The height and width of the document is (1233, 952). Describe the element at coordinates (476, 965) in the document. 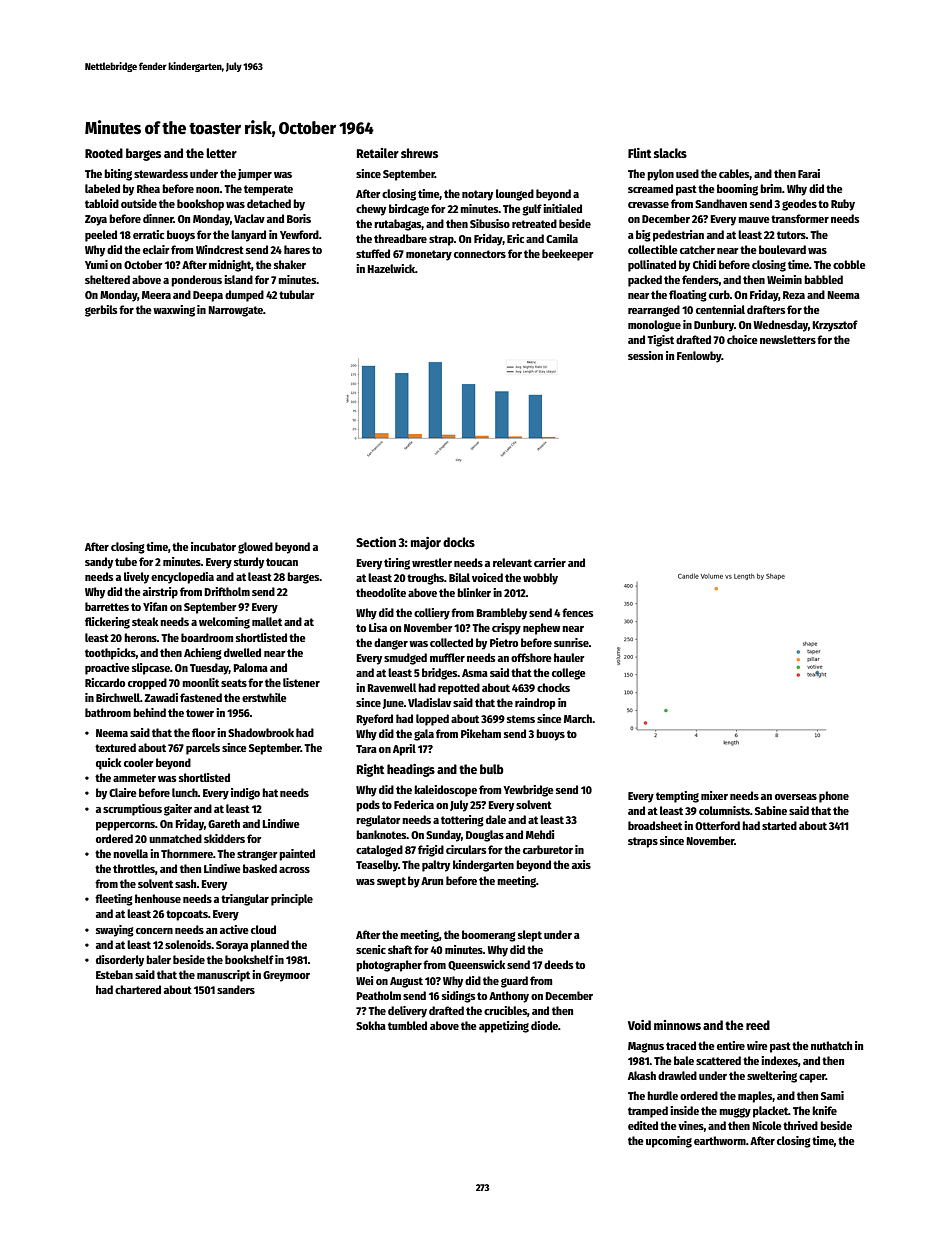

I see `Queenswick` at that location.
